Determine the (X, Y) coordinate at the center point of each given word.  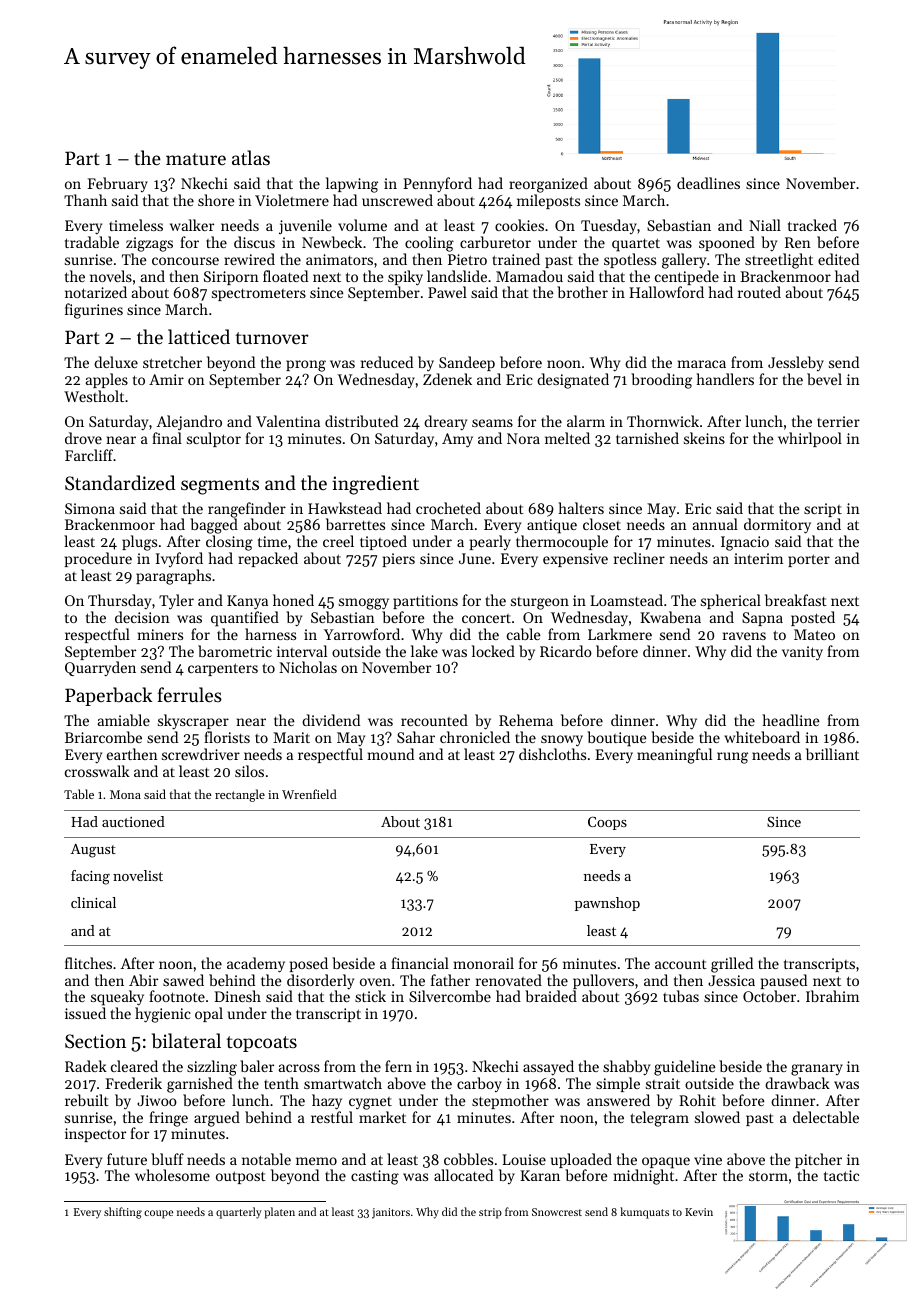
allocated (463, 1175)
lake (424, 651)
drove (83, 438)
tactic (841, 1175)
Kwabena (670, 617)
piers (399, 560)
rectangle (240, 795)
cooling (429, 244)
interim (758, 558)
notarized (96, 292)
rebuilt (87, 1100)
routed (759, 292)
